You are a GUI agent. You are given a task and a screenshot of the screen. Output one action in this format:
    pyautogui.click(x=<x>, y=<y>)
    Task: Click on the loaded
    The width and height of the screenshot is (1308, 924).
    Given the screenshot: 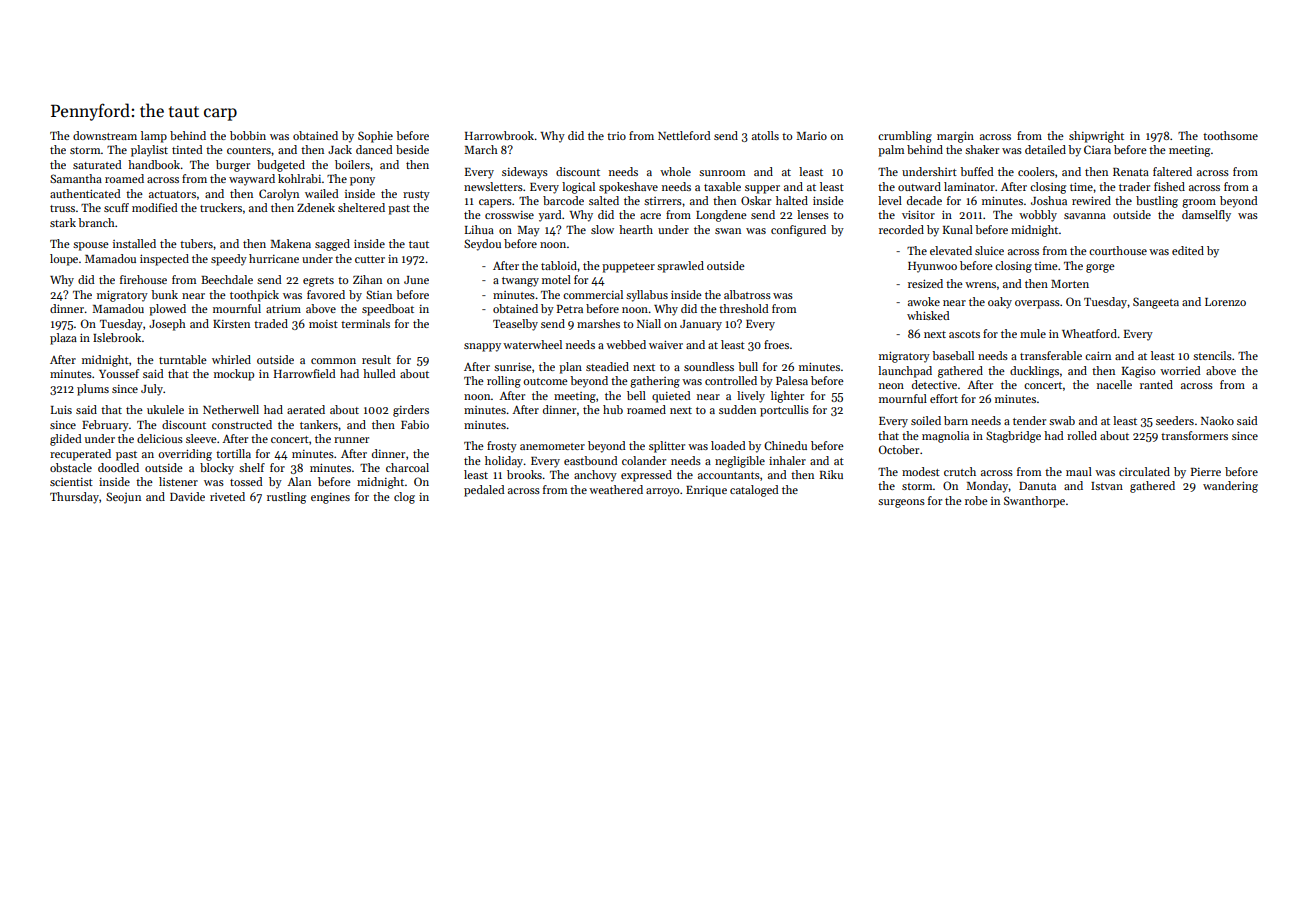 What is the action you would take?
    pyautogui.click(x=728, y=445)
